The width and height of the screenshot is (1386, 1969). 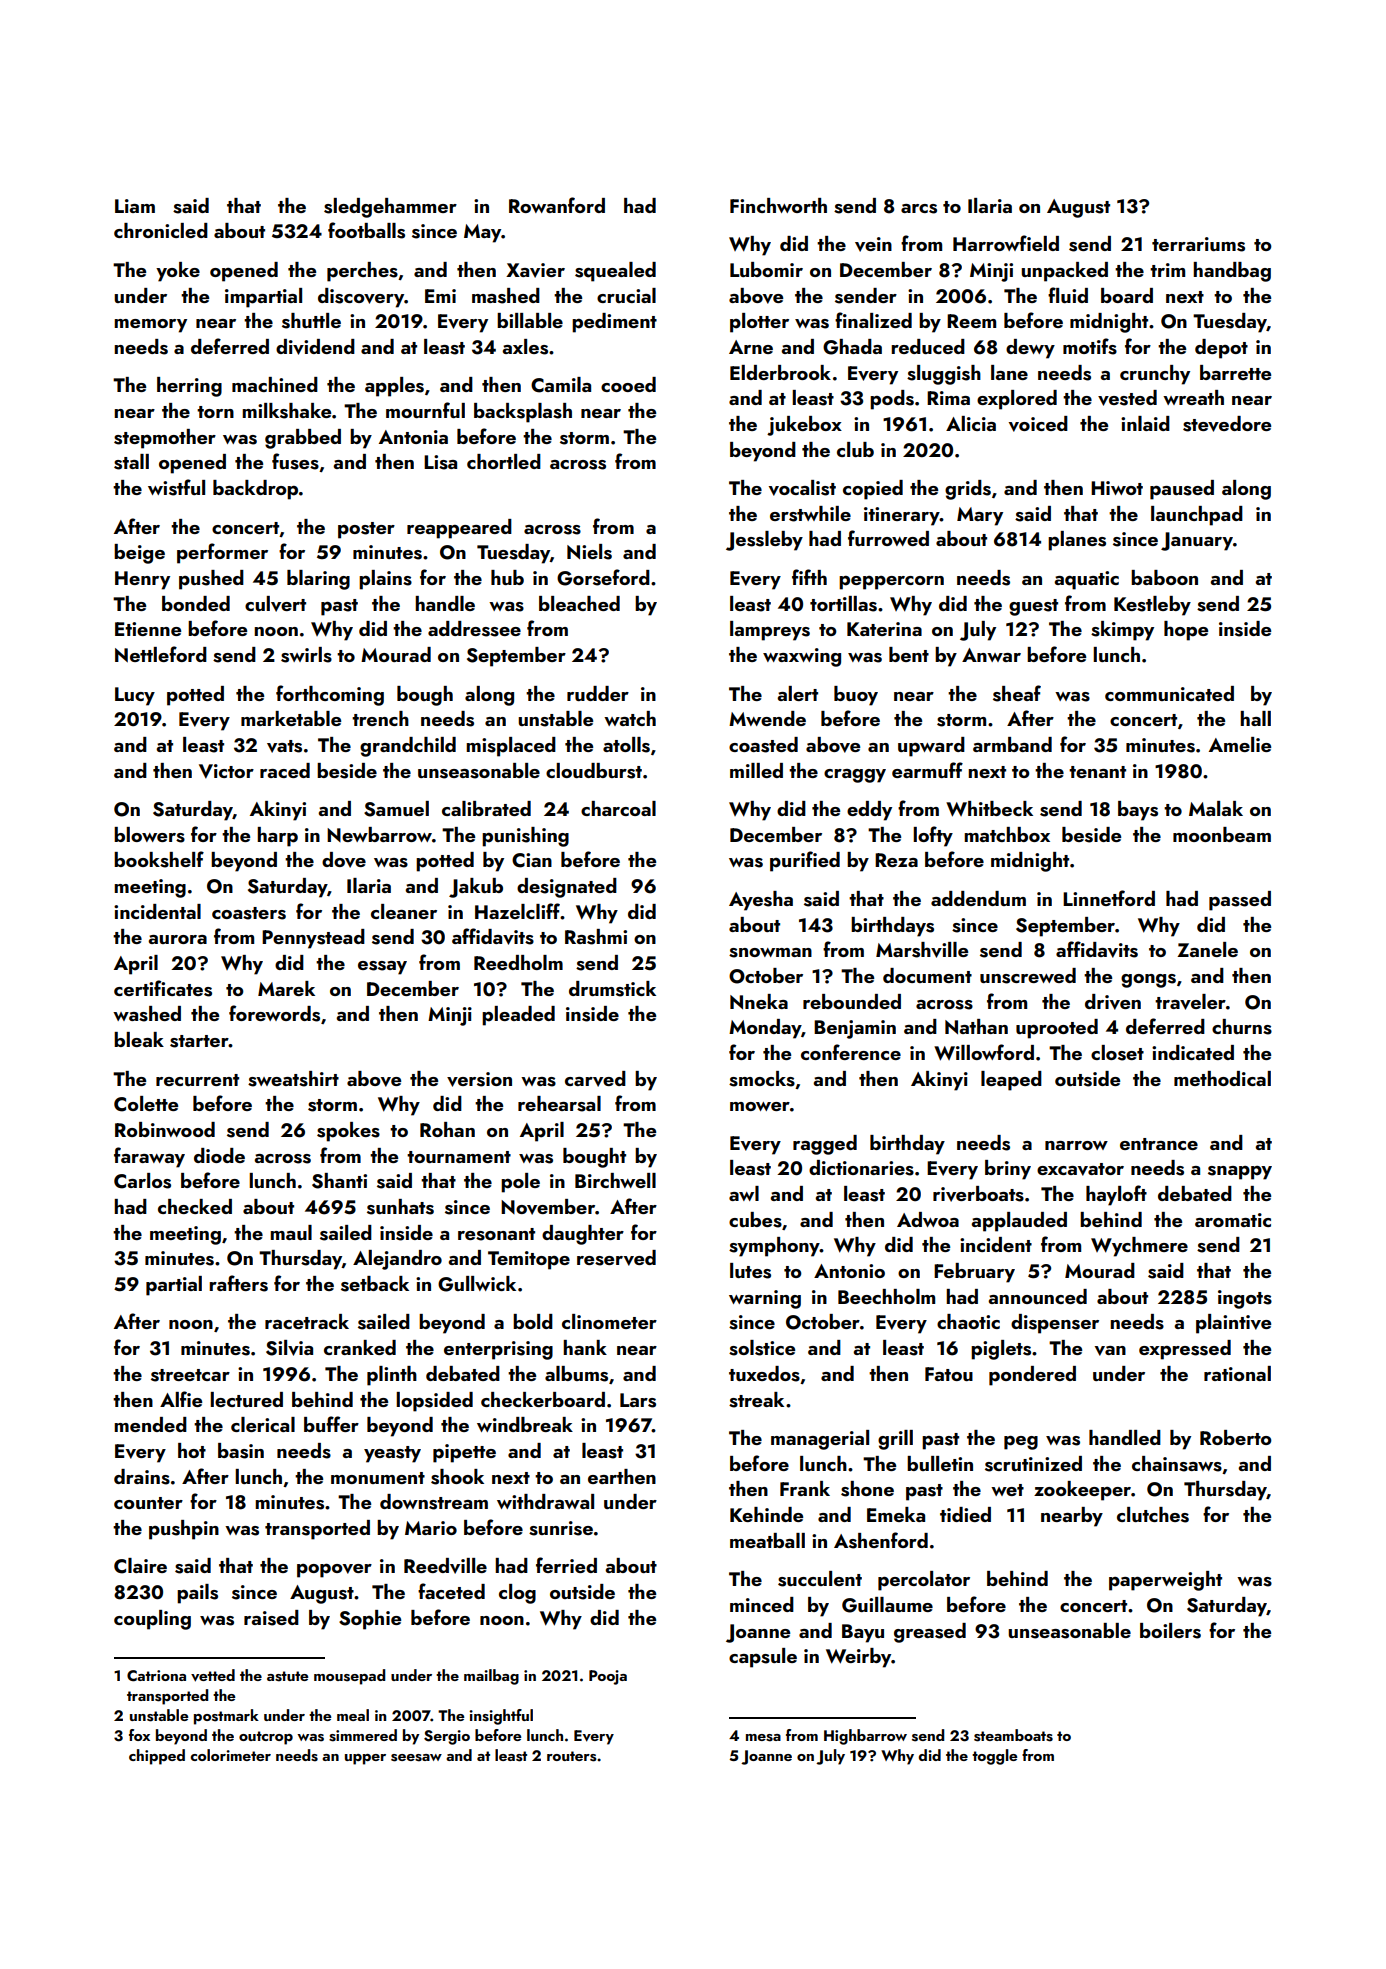 What do you see at coordinates (525, 1424) in the screenshot?
I see `windbreak` at bounding box center [525, 1424].
